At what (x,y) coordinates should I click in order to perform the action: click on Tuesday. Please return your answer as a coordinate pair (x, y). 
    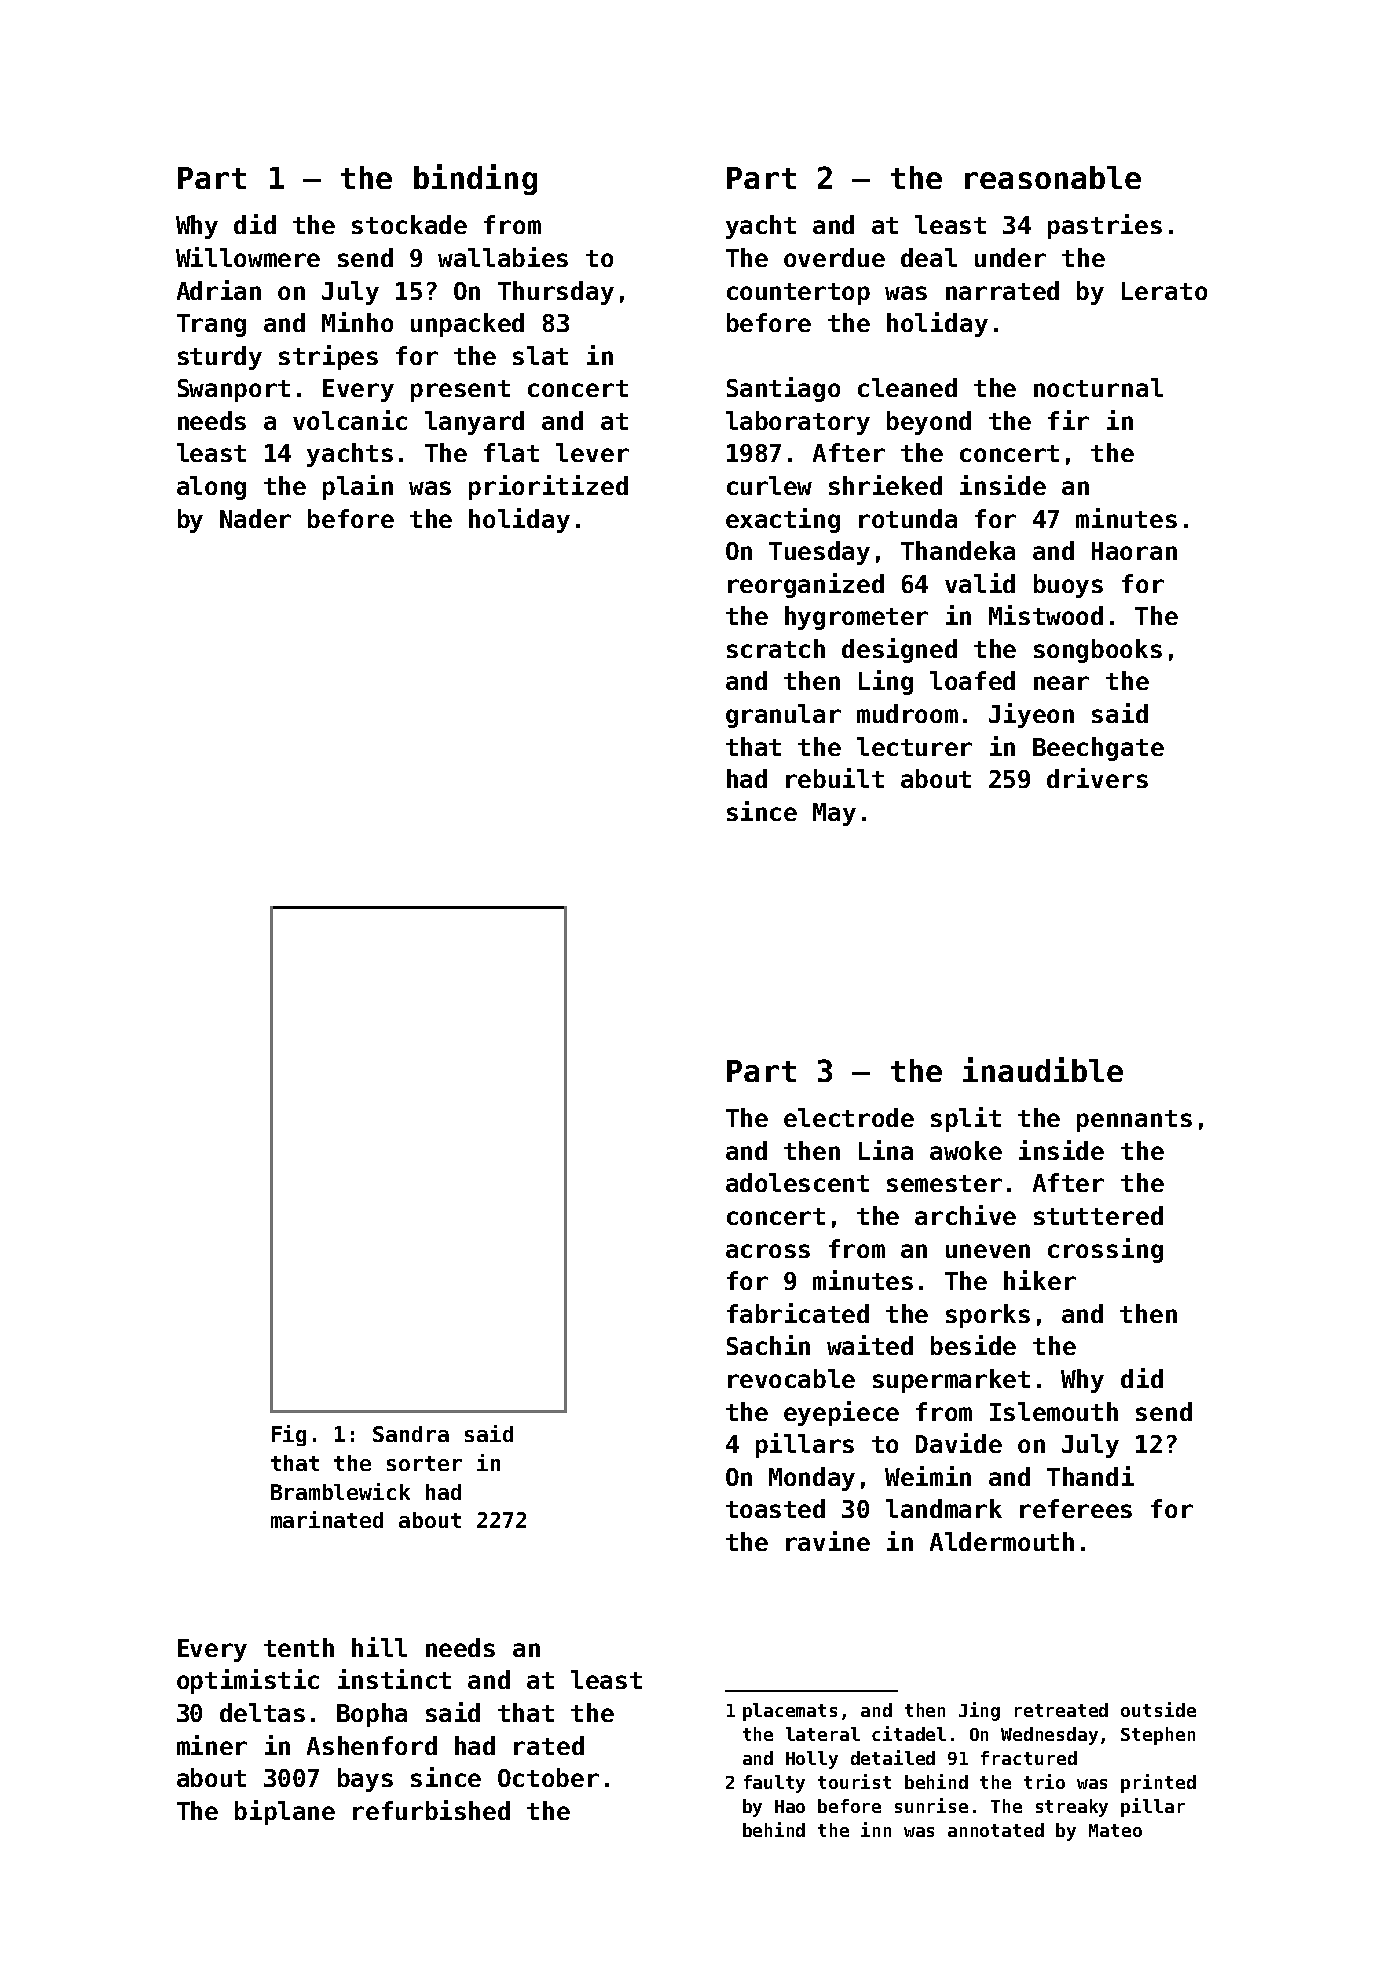
    Looking at the image, I should click on (819, 553).
